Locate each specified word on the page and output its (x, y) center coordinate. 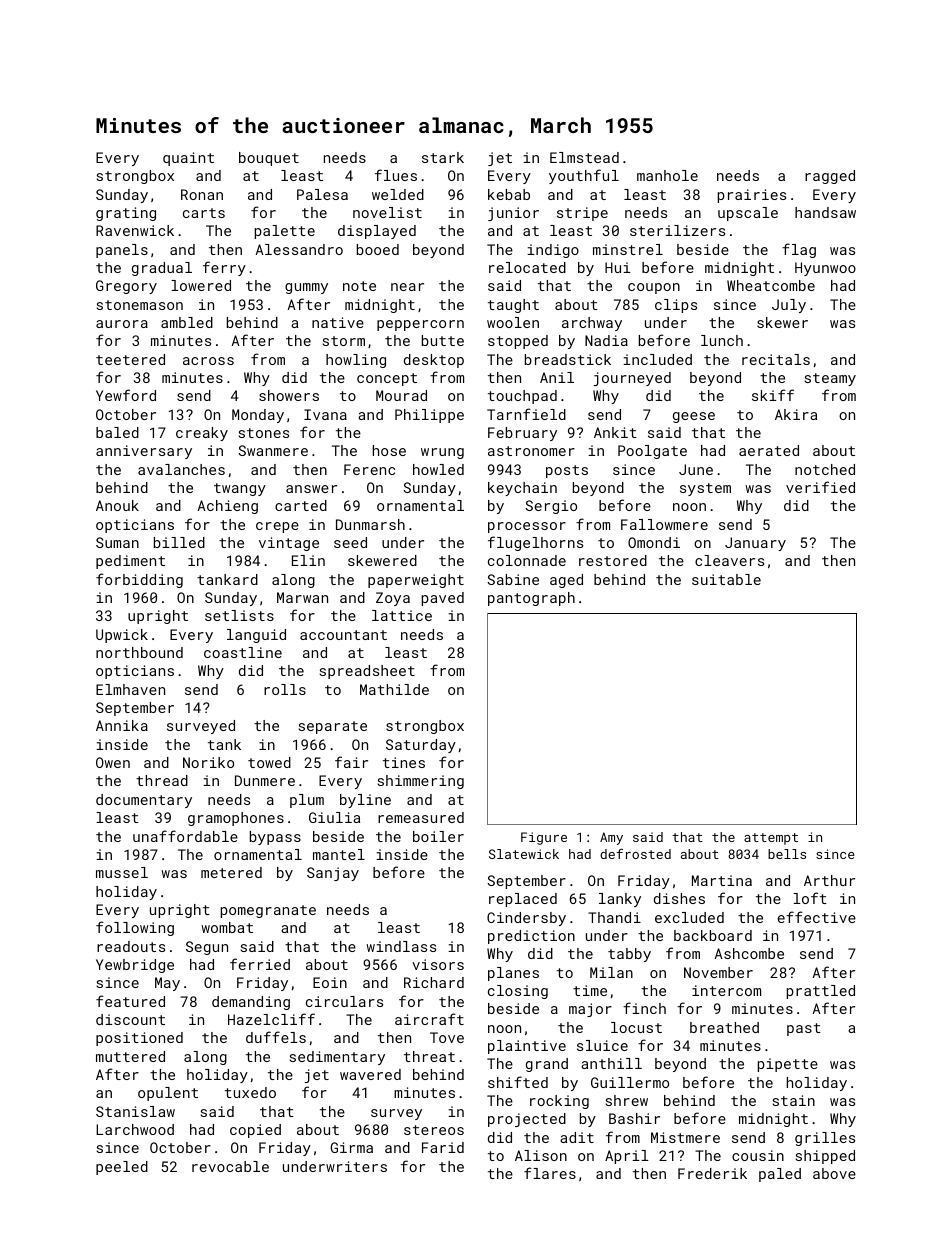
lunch (722, 340)
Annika (122, 725)
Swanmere (273, 450)
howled (438, 469)
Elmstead (584, 157)
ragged (830, 177)
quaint (188, 159)
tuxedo (250, 1092)
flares (550, 1173)
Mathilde (394, 689)
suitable (726, 579)
